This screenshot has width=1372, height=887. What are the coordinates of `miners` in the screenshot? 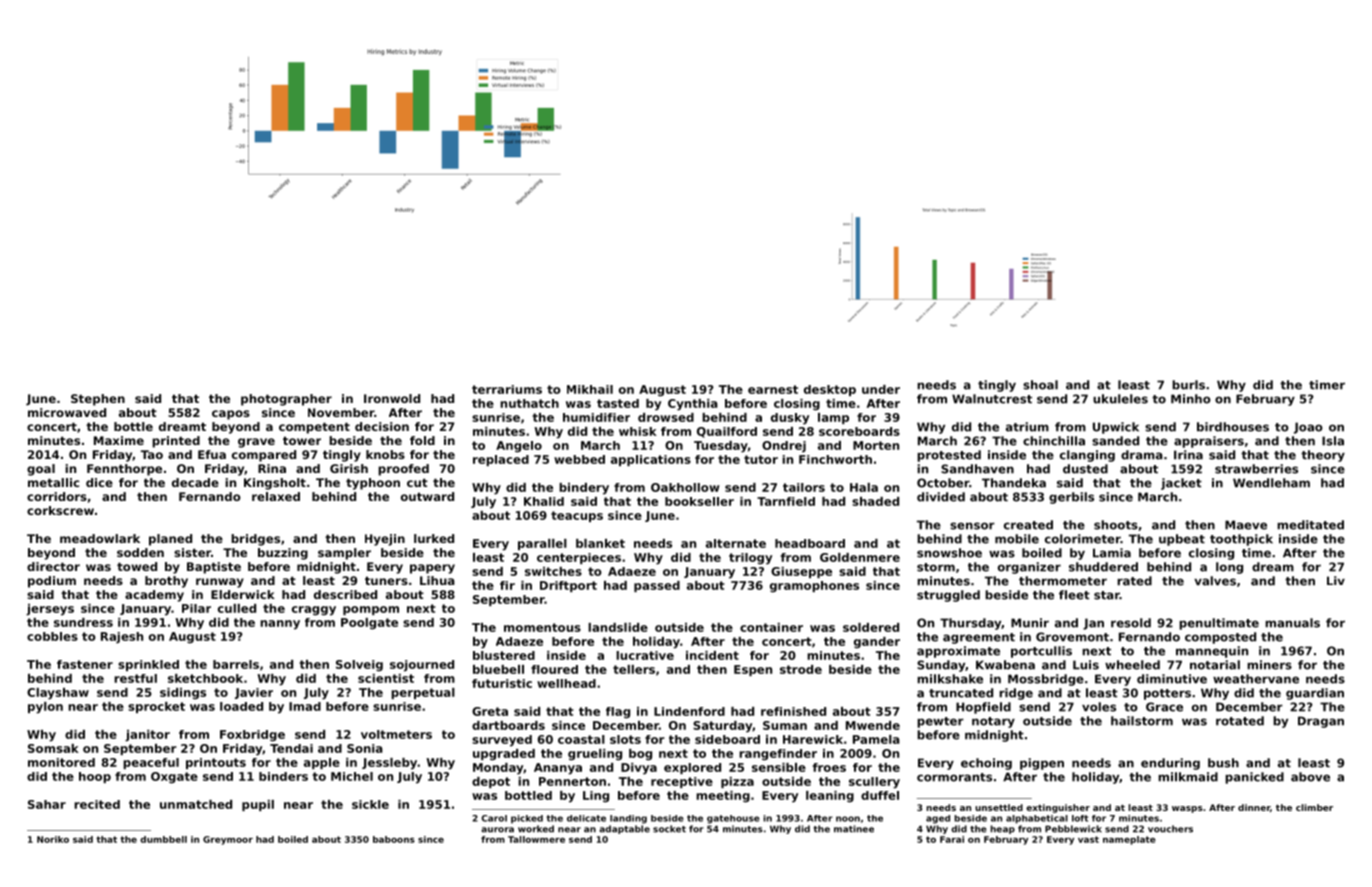 It's located at (1269, 665).
